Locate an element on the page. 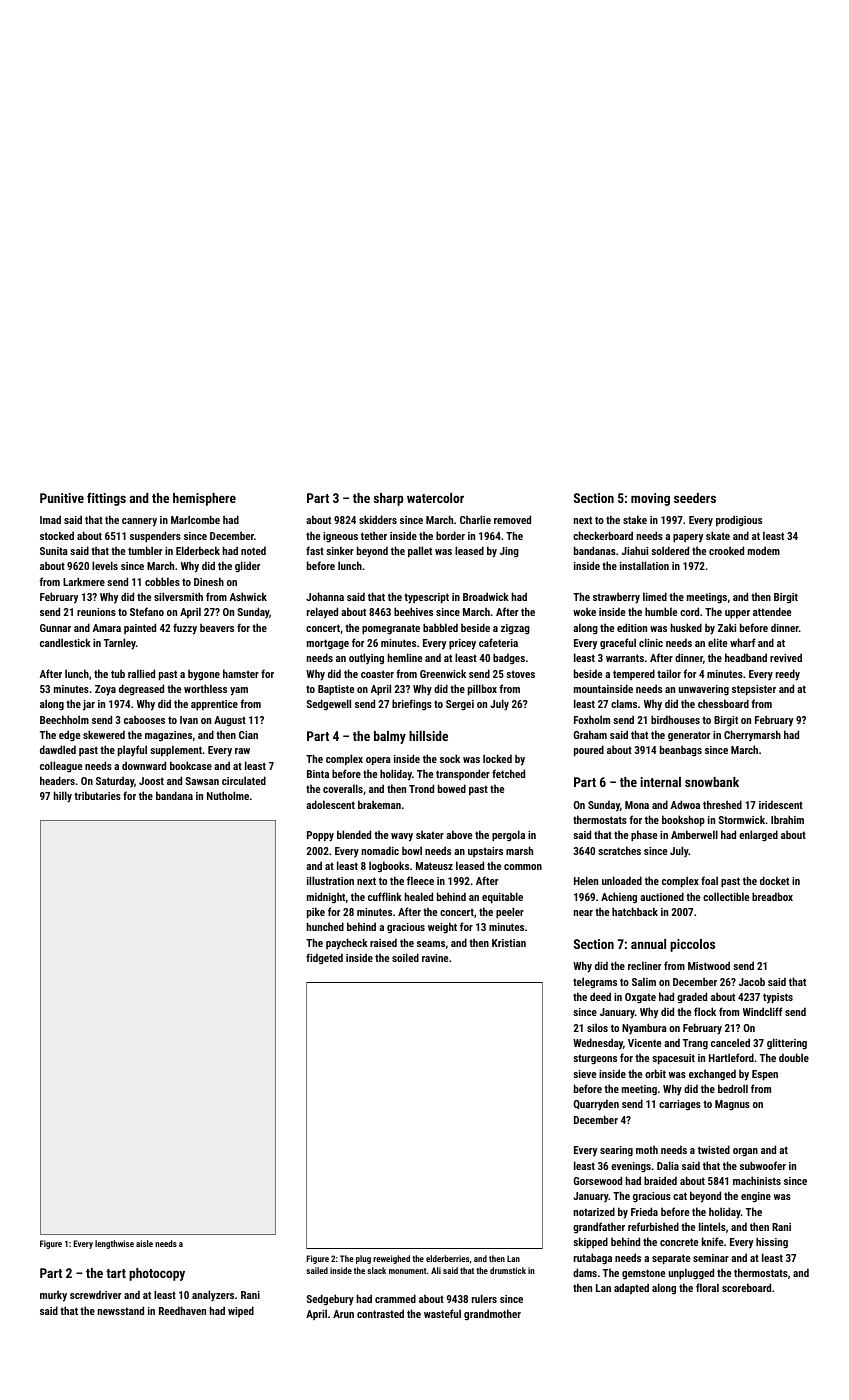 The height and width of the page is (1400, 849). brakeman is located at coordinates (379, 804).
